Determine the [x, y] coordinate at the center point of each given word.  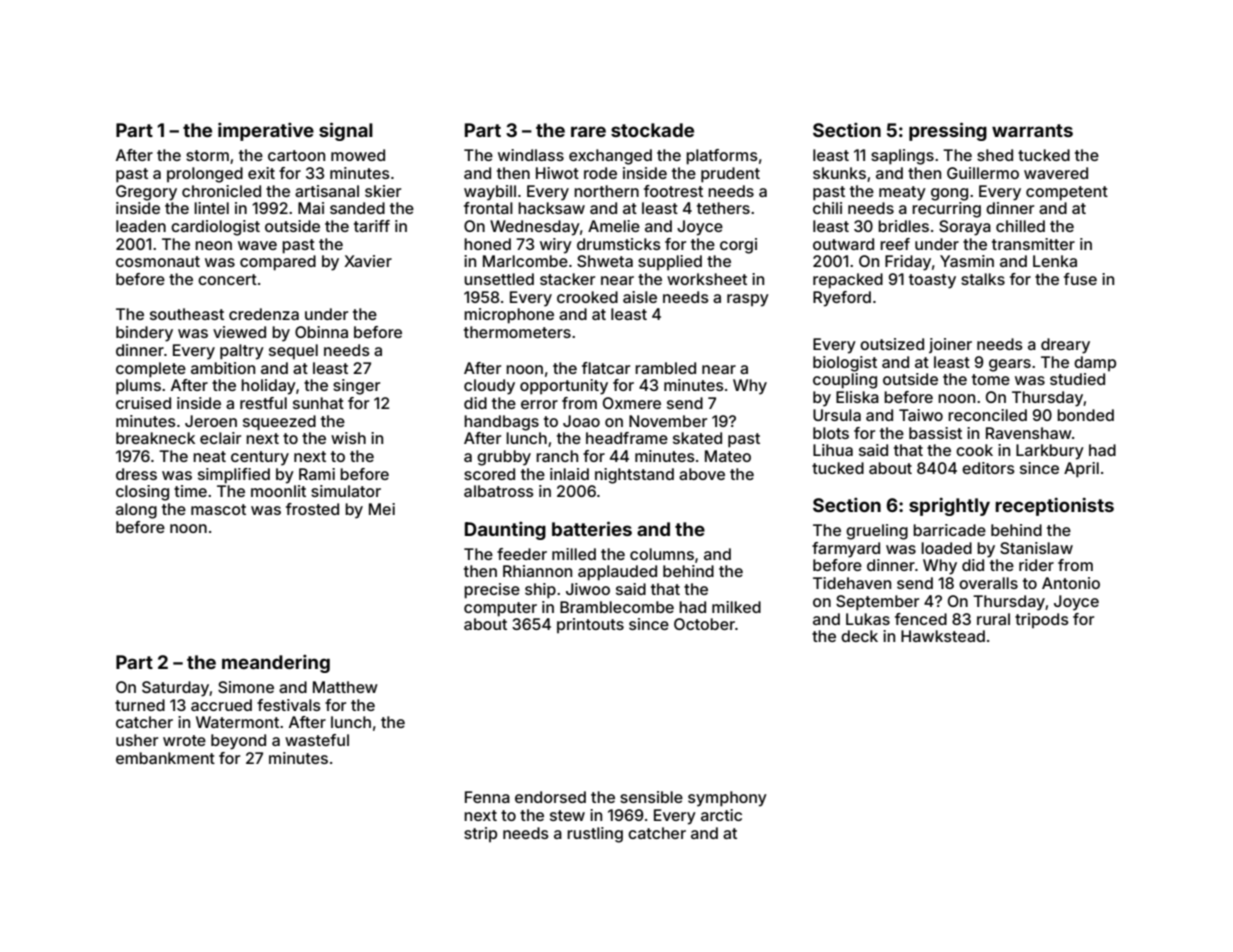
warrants [1032, 130]
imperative [266, 132]
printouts [590, 625]
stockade [652, 130]
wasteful [317, 740]
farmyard [846, 550]
